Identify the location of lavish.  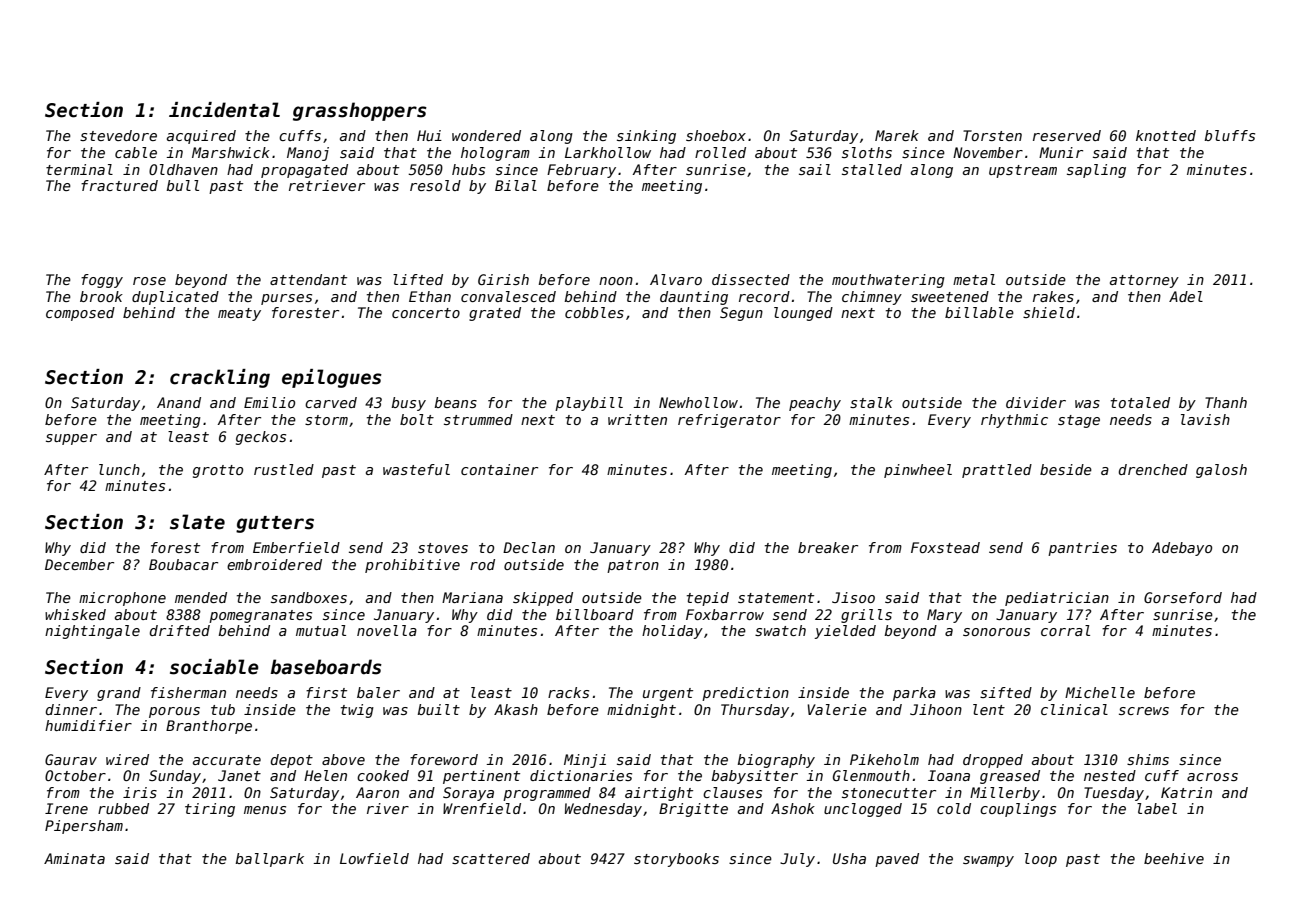
(1205, 419).
